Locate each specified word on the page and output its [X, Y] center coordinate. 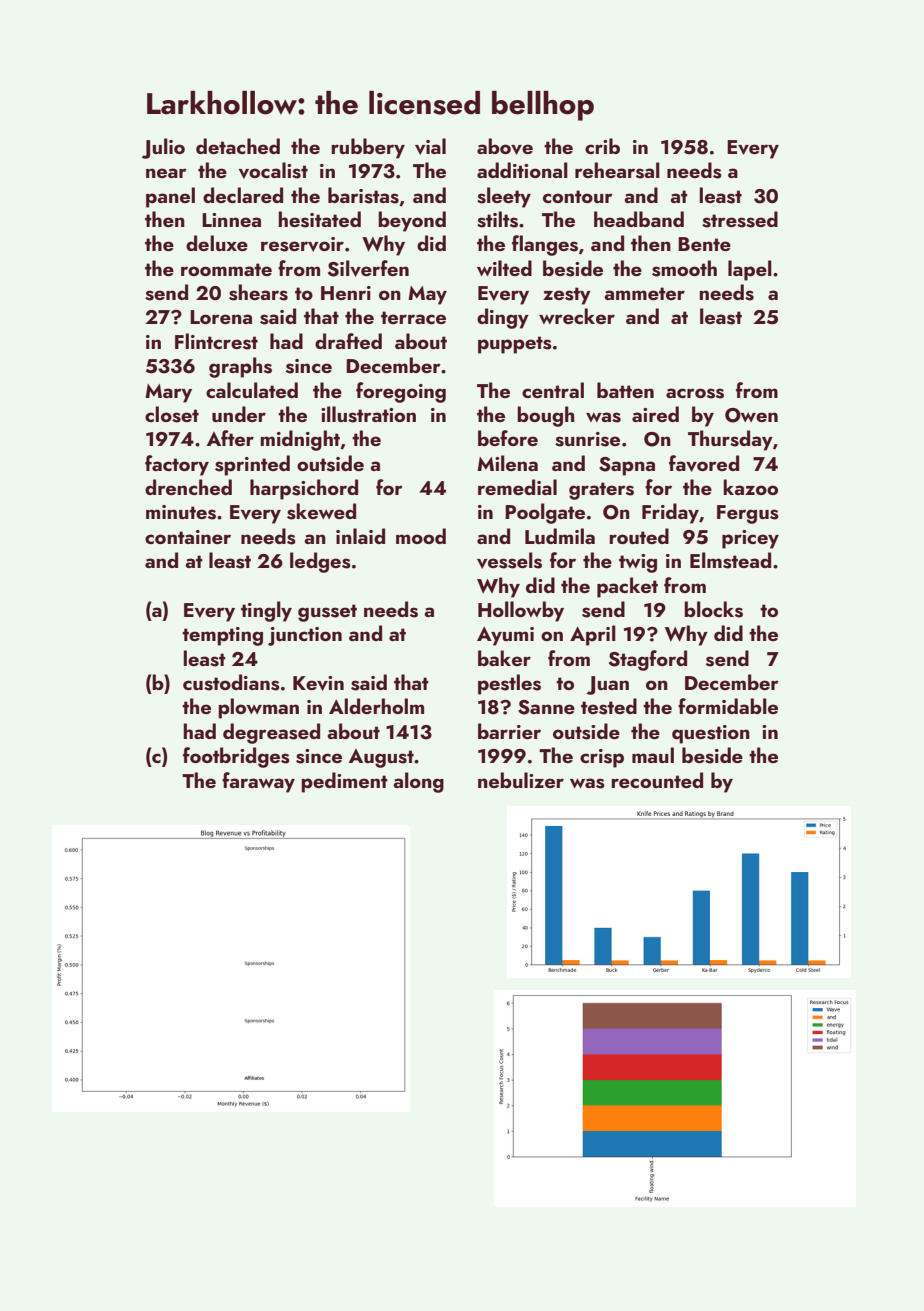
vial [430, 146]
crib [602, 146]
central [553, 390]
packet [627, 587]
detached [238, 146]
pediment [344, 782]
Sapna [627, 466]
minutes [181, 512]
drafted [348, 341]
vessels [509, 560]
